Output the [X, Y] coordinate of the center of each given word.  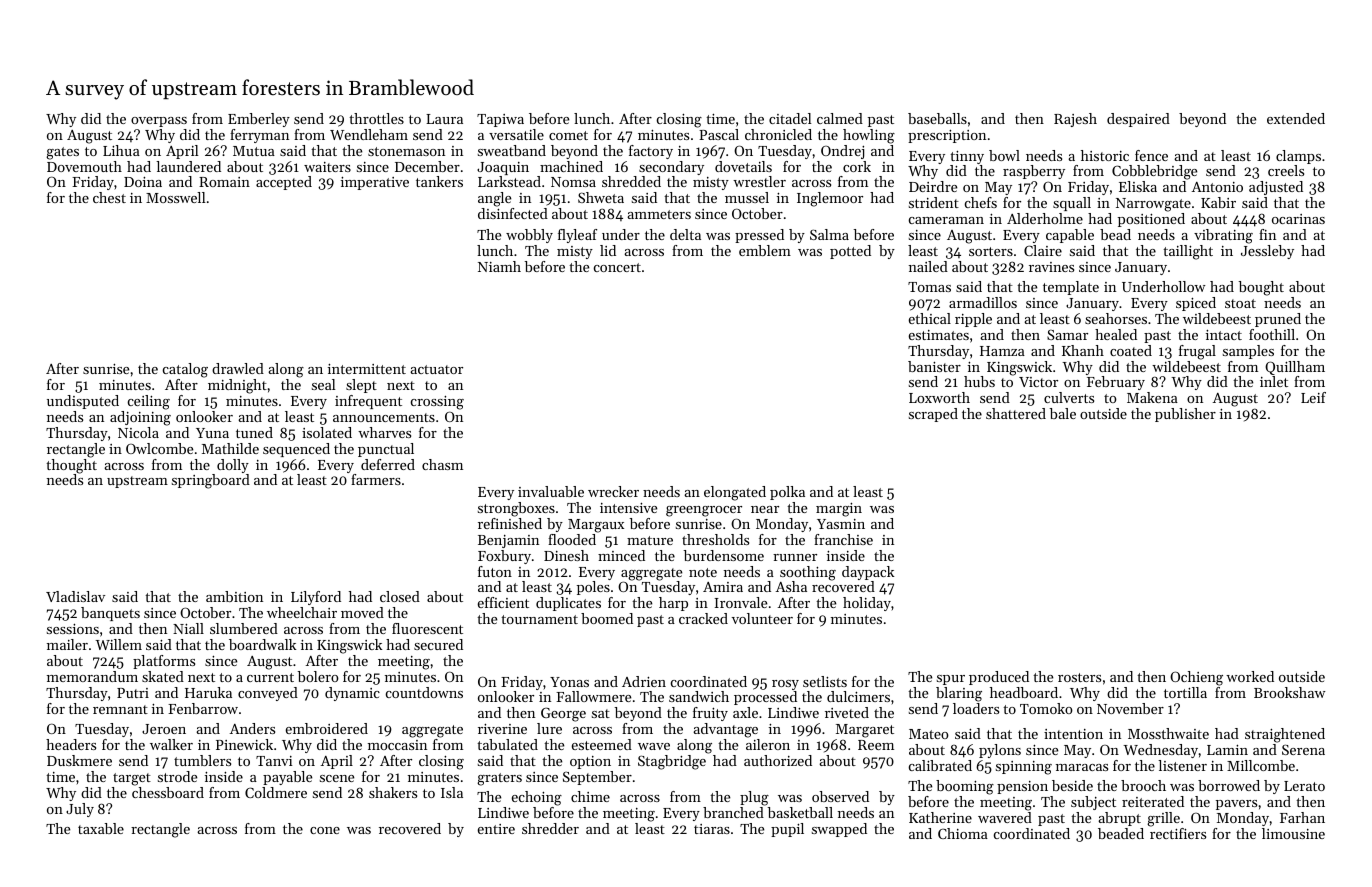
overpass [159, 122]
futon [495, 571]
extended [1296, 118]
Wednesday [1160, 751]
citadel [790, 118]
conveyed [268, 694]
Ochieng [1196, 678]
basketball [800, 812]
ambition [234, 596]
